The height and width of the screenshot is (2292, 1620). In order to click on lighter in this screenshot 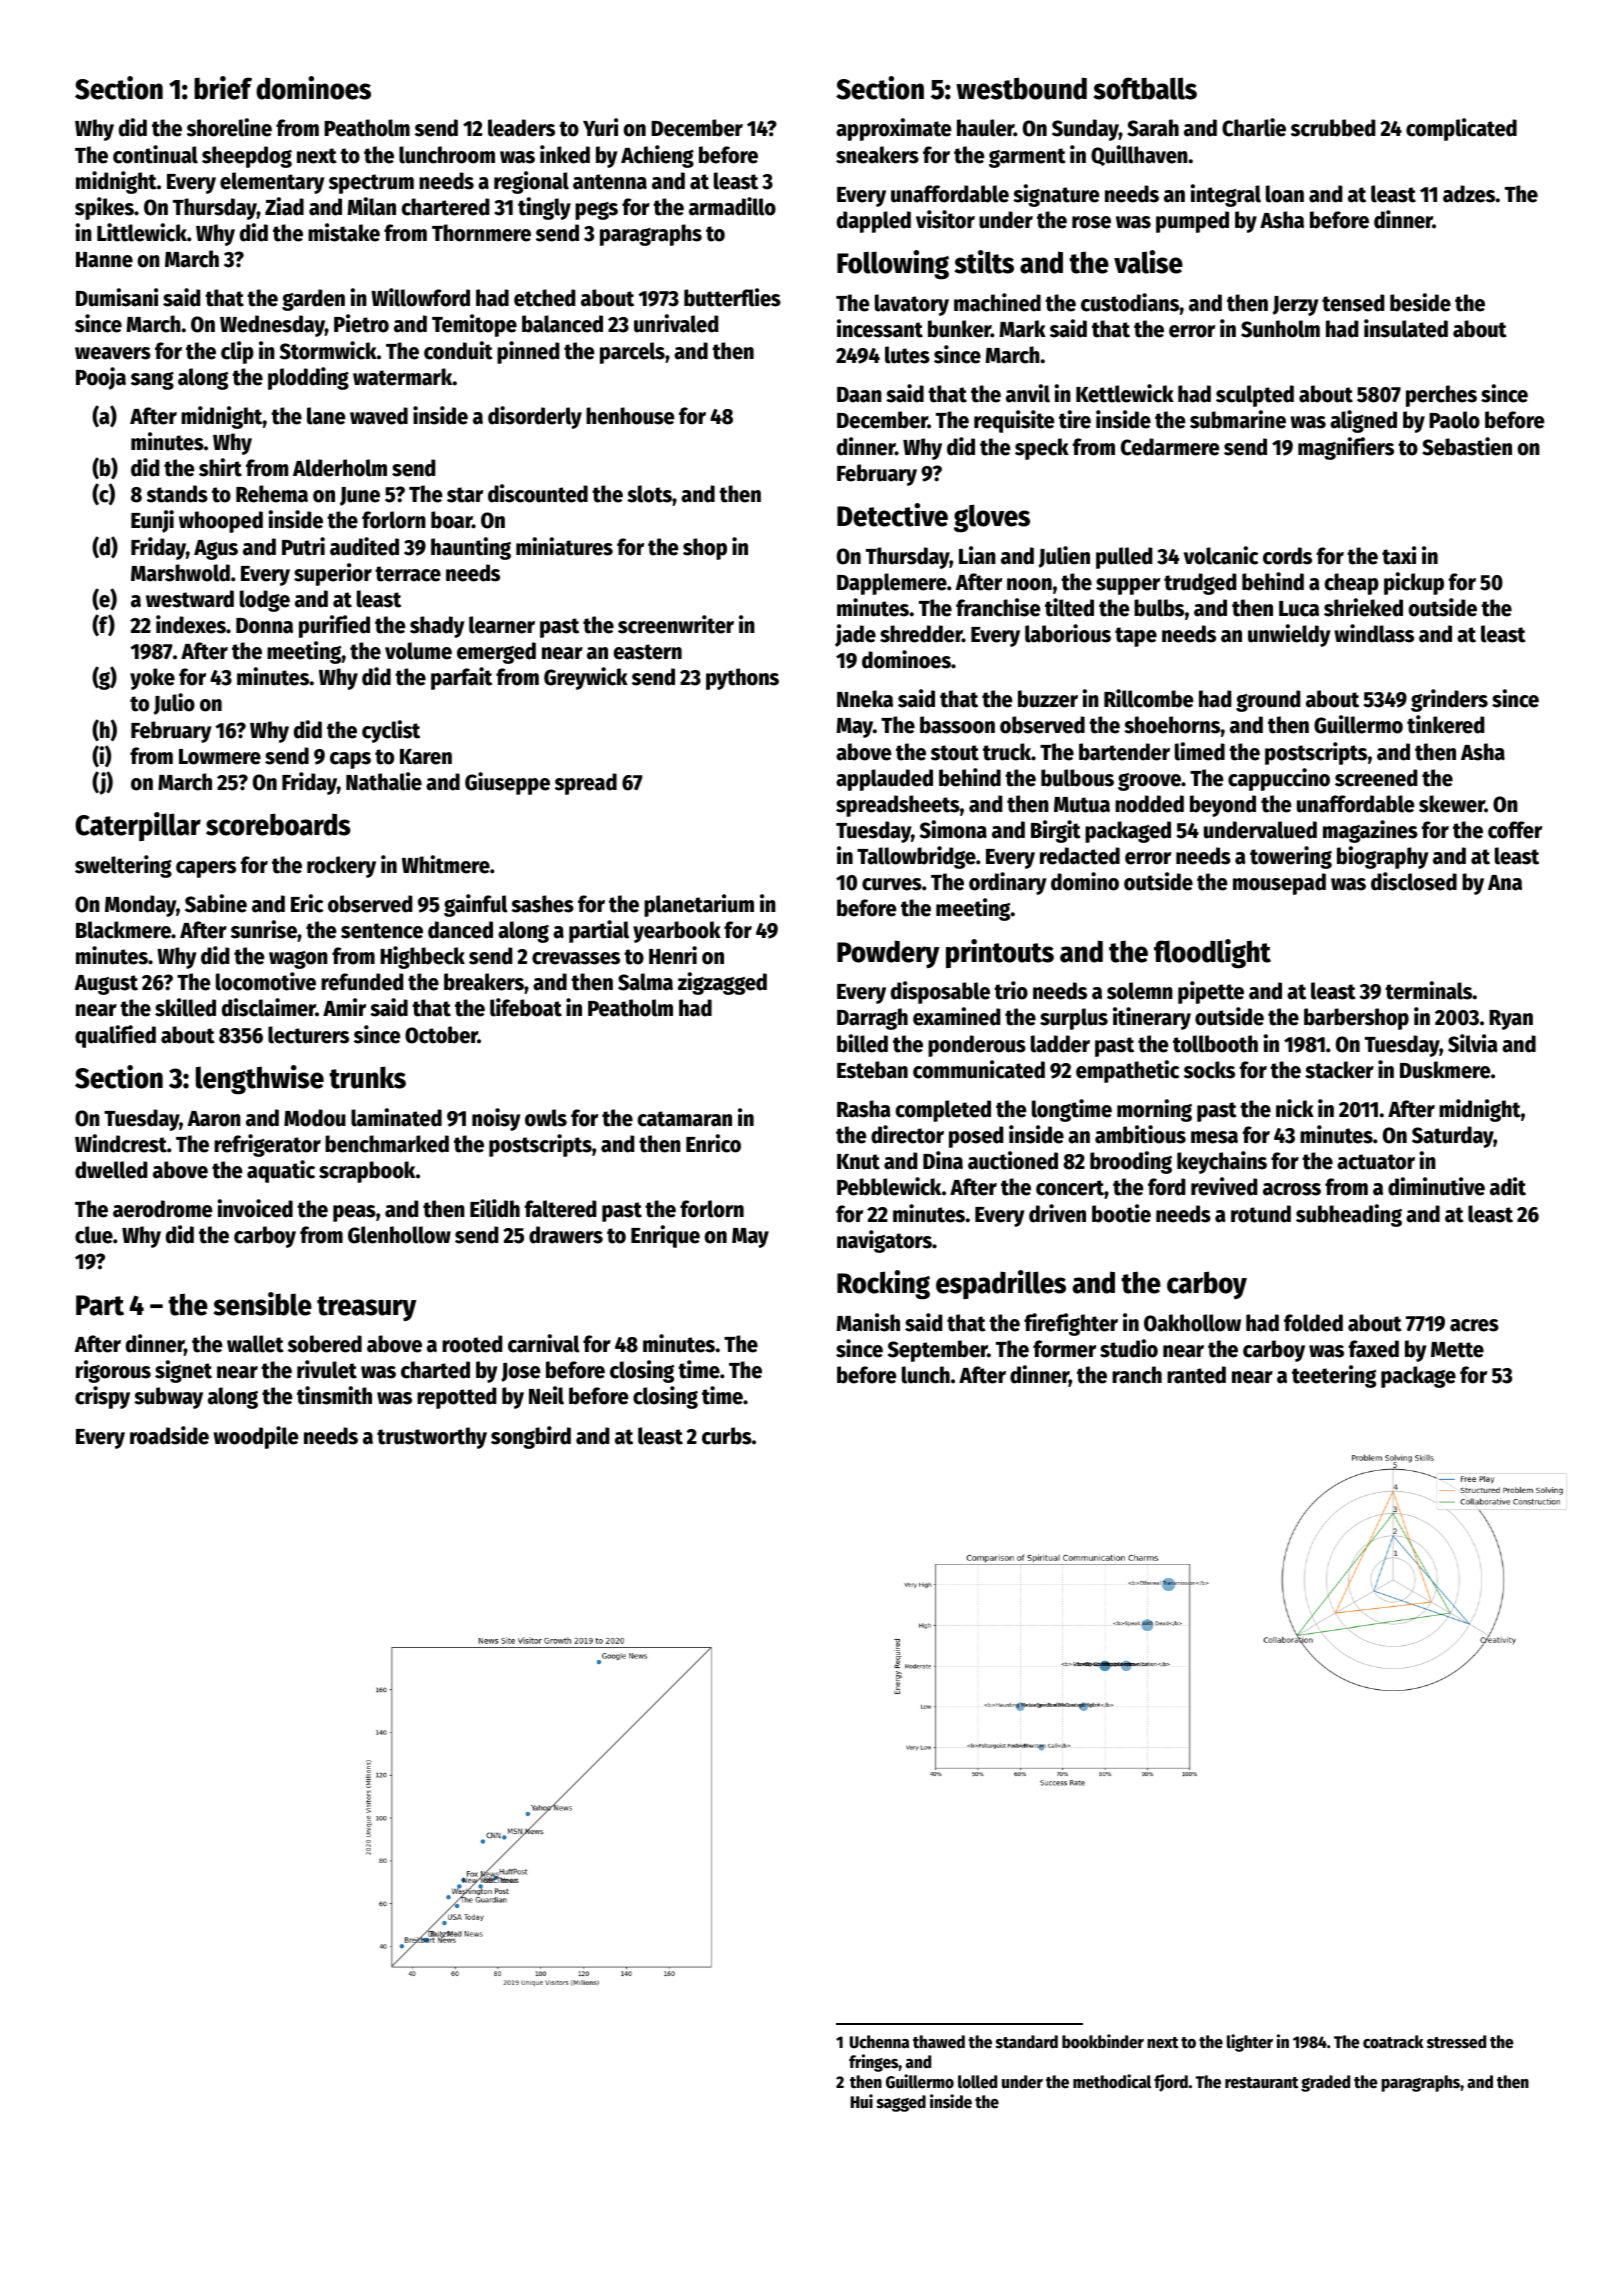, I will do `click(1250, 2043)`.
